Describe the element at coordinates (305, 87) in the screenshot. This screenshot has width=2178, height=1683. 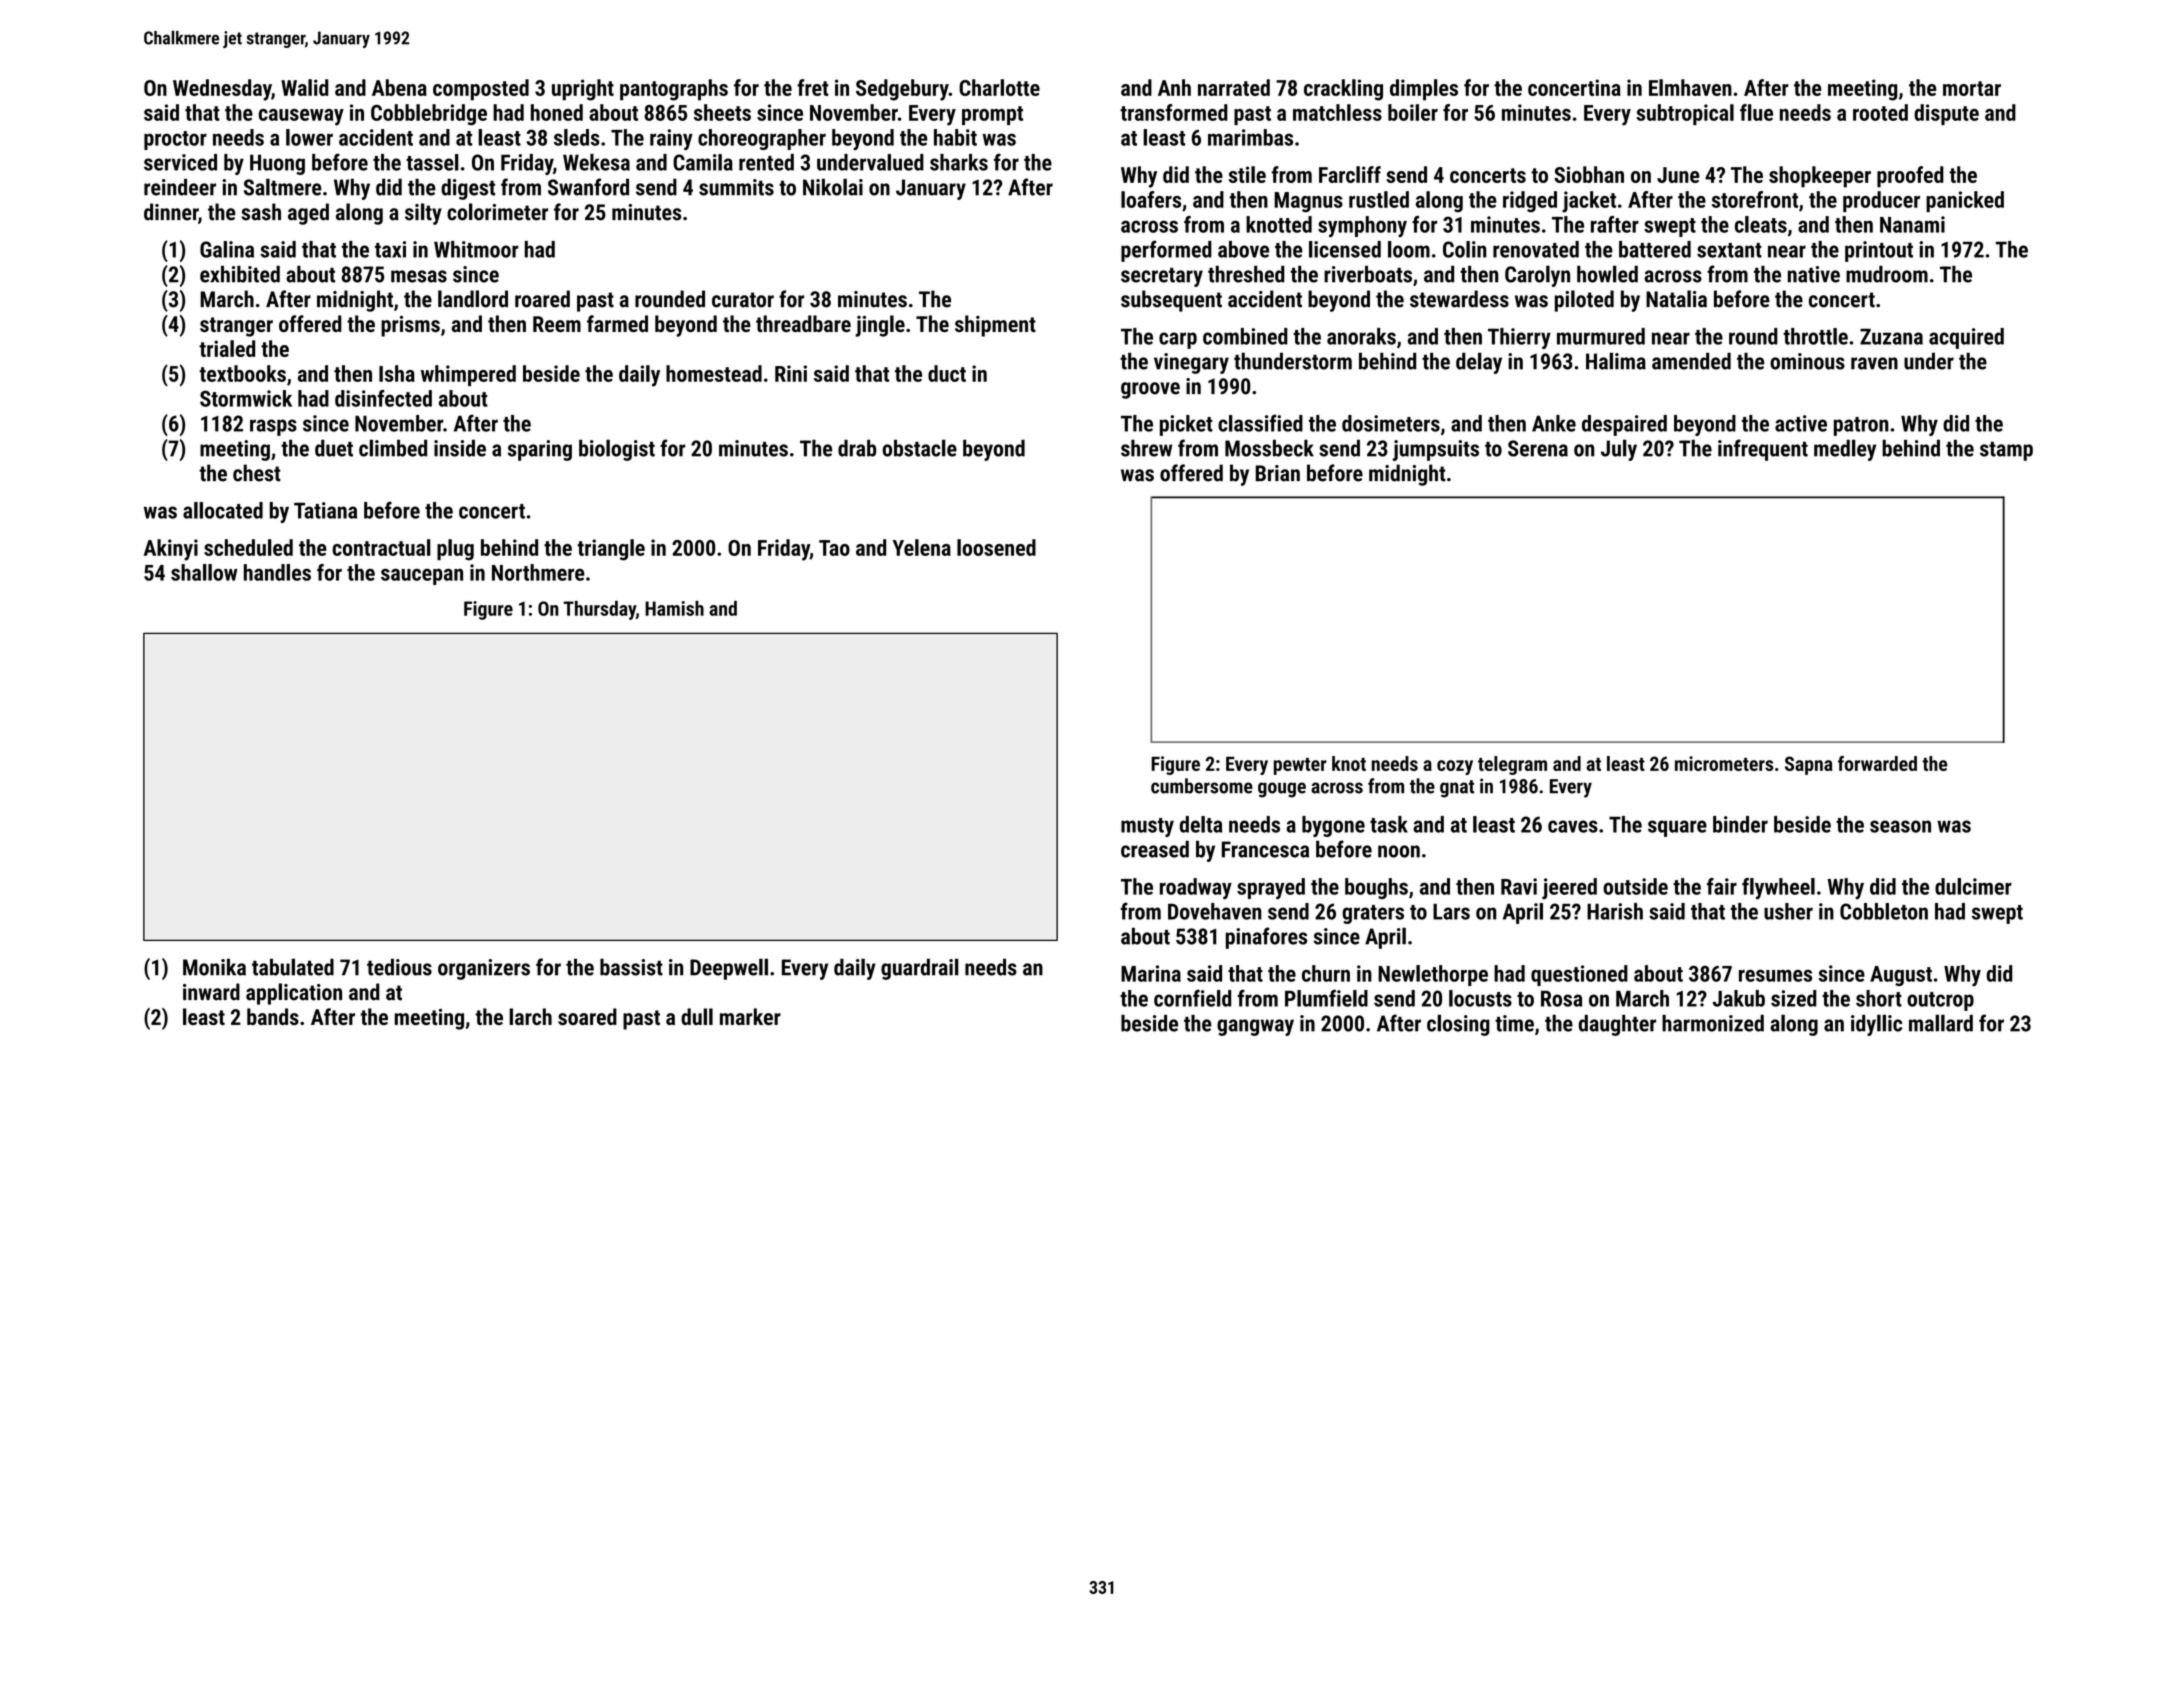
I see `Walid` at that location.
